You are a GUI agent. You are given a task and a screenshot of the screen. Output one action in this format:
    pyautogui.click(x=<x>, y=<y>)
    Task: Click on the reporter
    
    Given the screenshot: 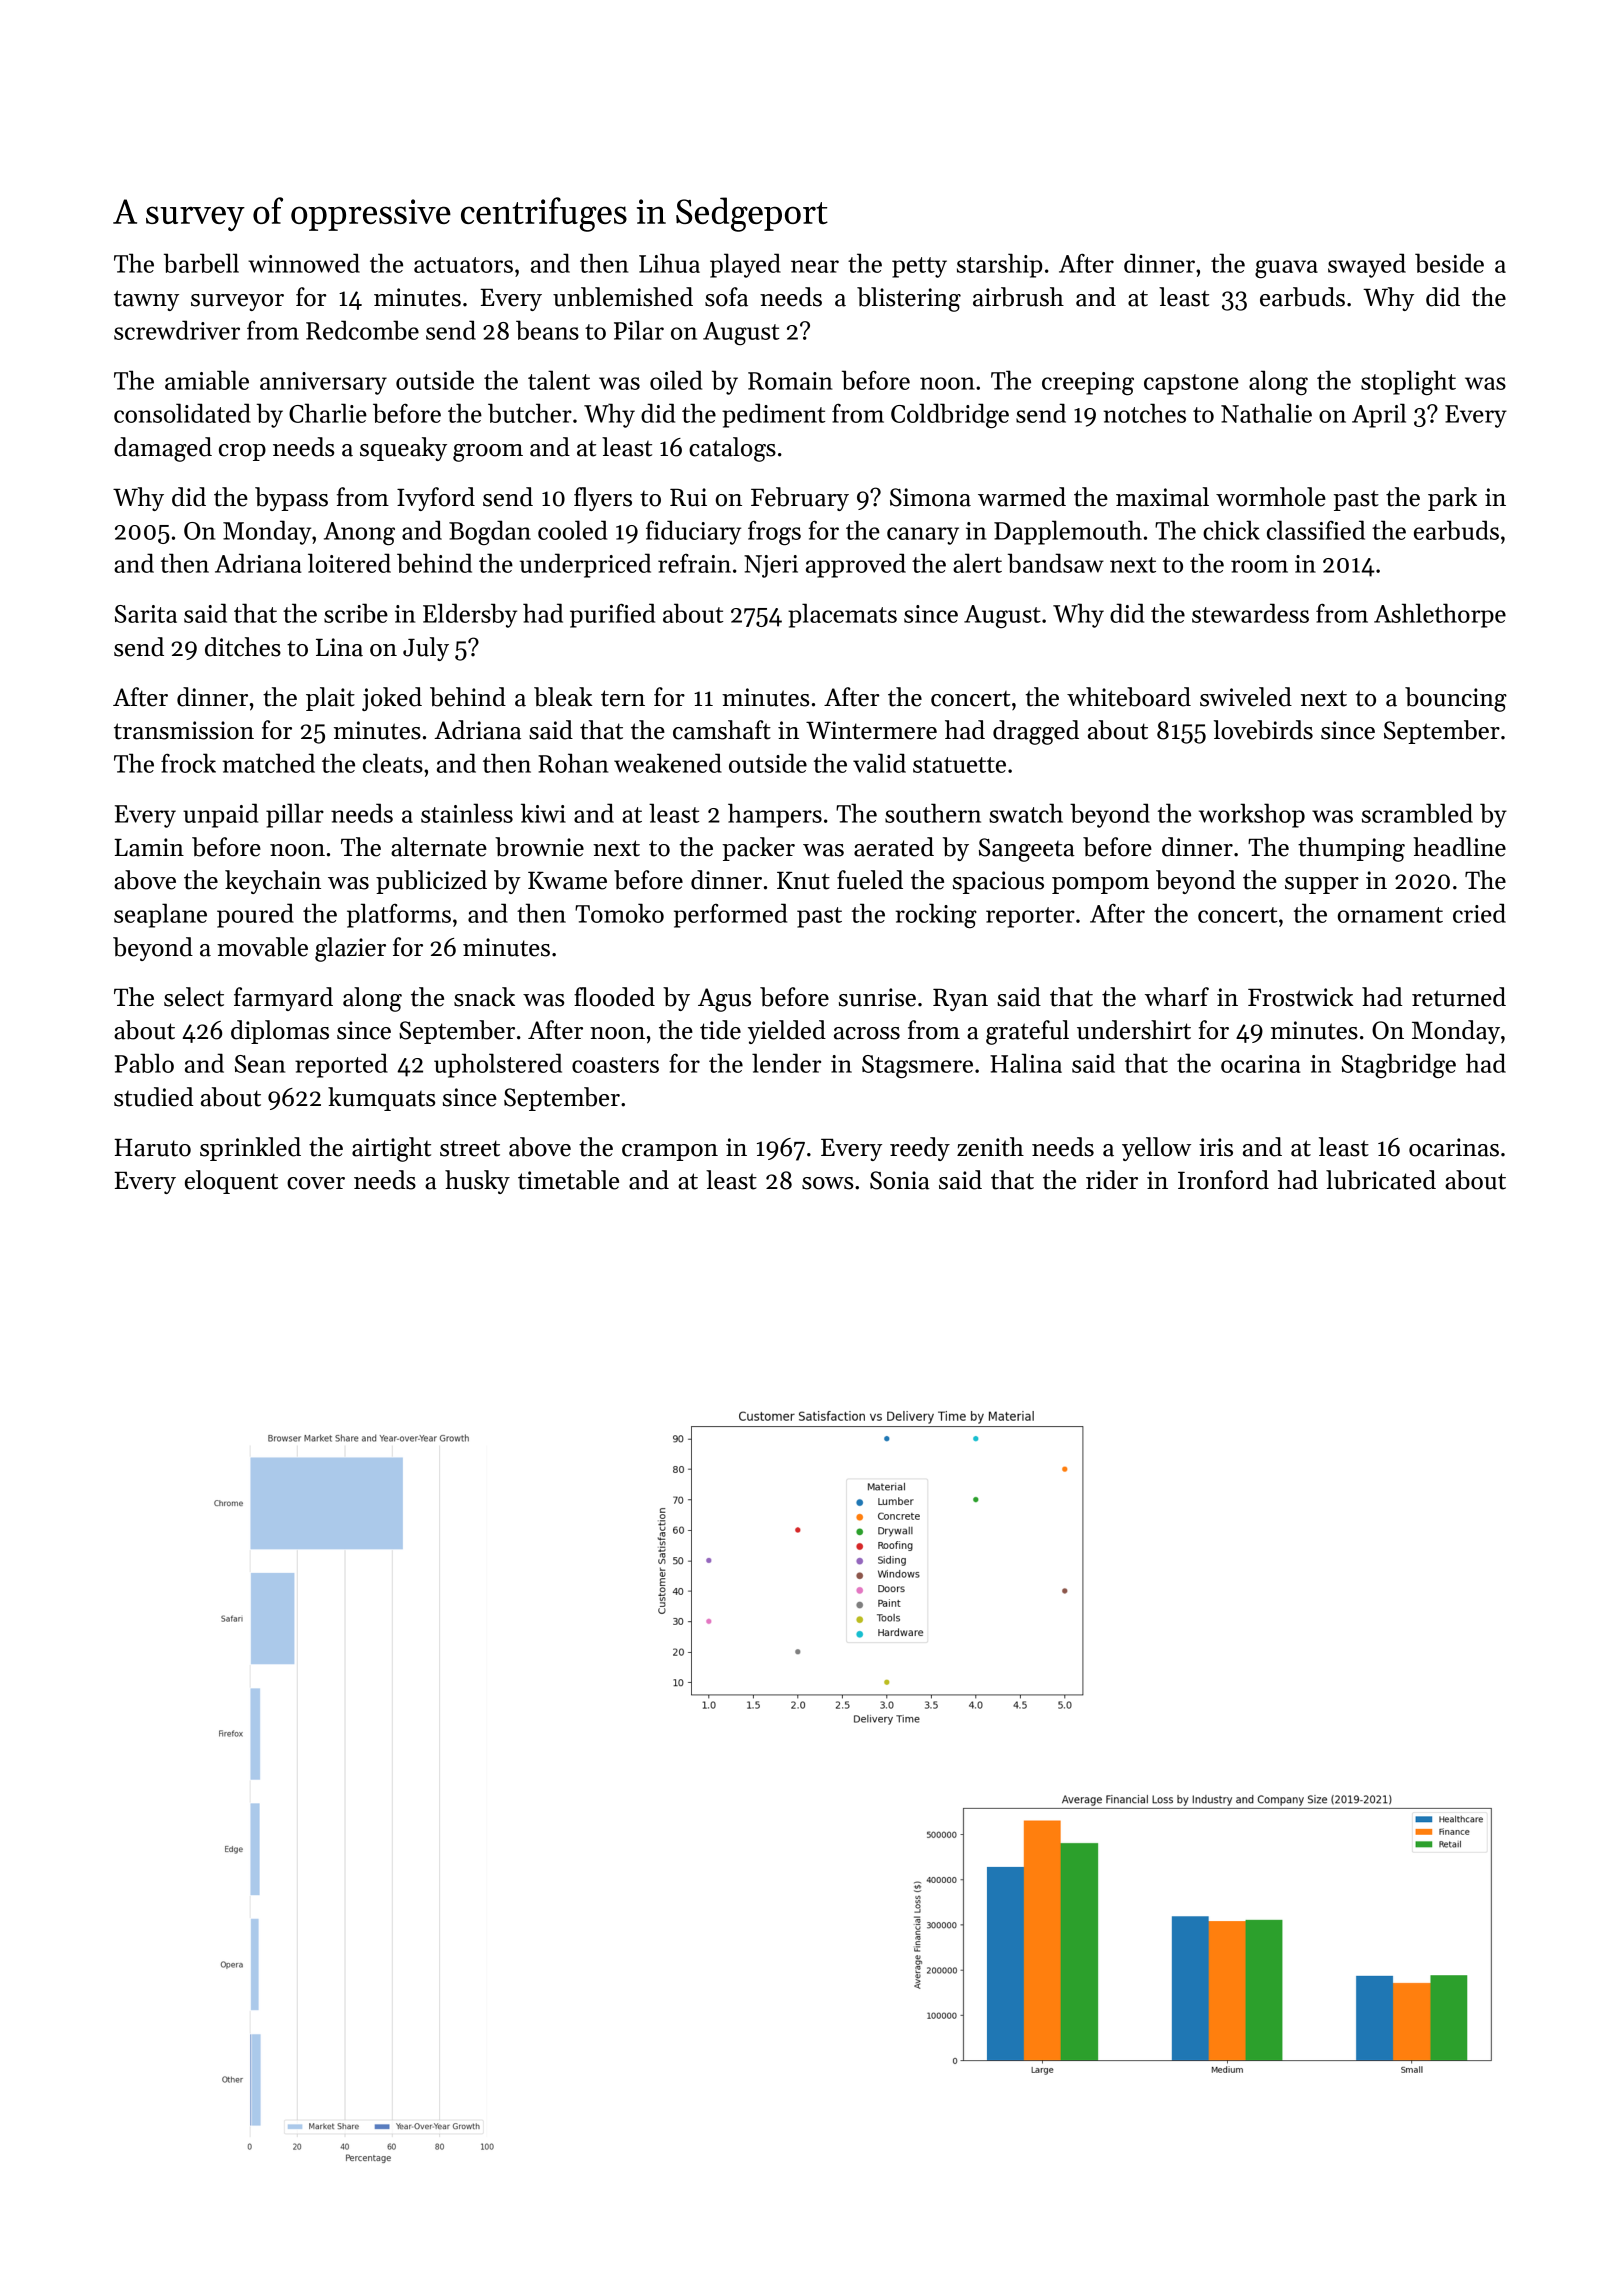 What is the action you would take?
    pyautogui.click(x=1030, y=917)
